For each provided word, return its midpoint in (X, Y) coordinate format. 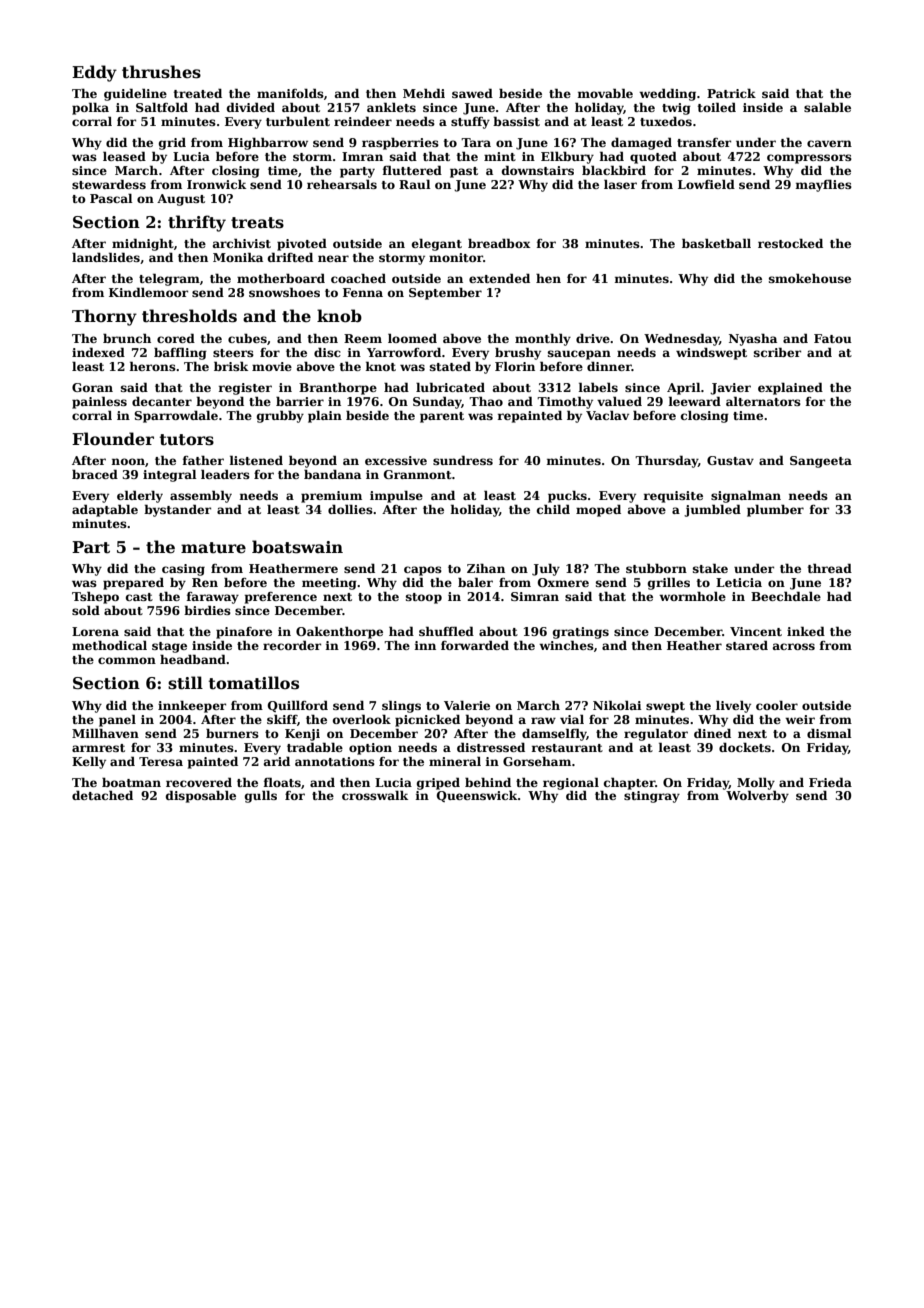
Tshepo (95, 597)
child (553, 509)
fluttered (412, 170)
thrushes (161, 72)
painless (99, 402)
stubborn (656, 568)
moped (598, 510)
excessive (396, 460)
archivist (242, 243)
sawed (472, 93)
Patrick (731, 93)
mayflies (823, 186)
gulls (261, 796)
